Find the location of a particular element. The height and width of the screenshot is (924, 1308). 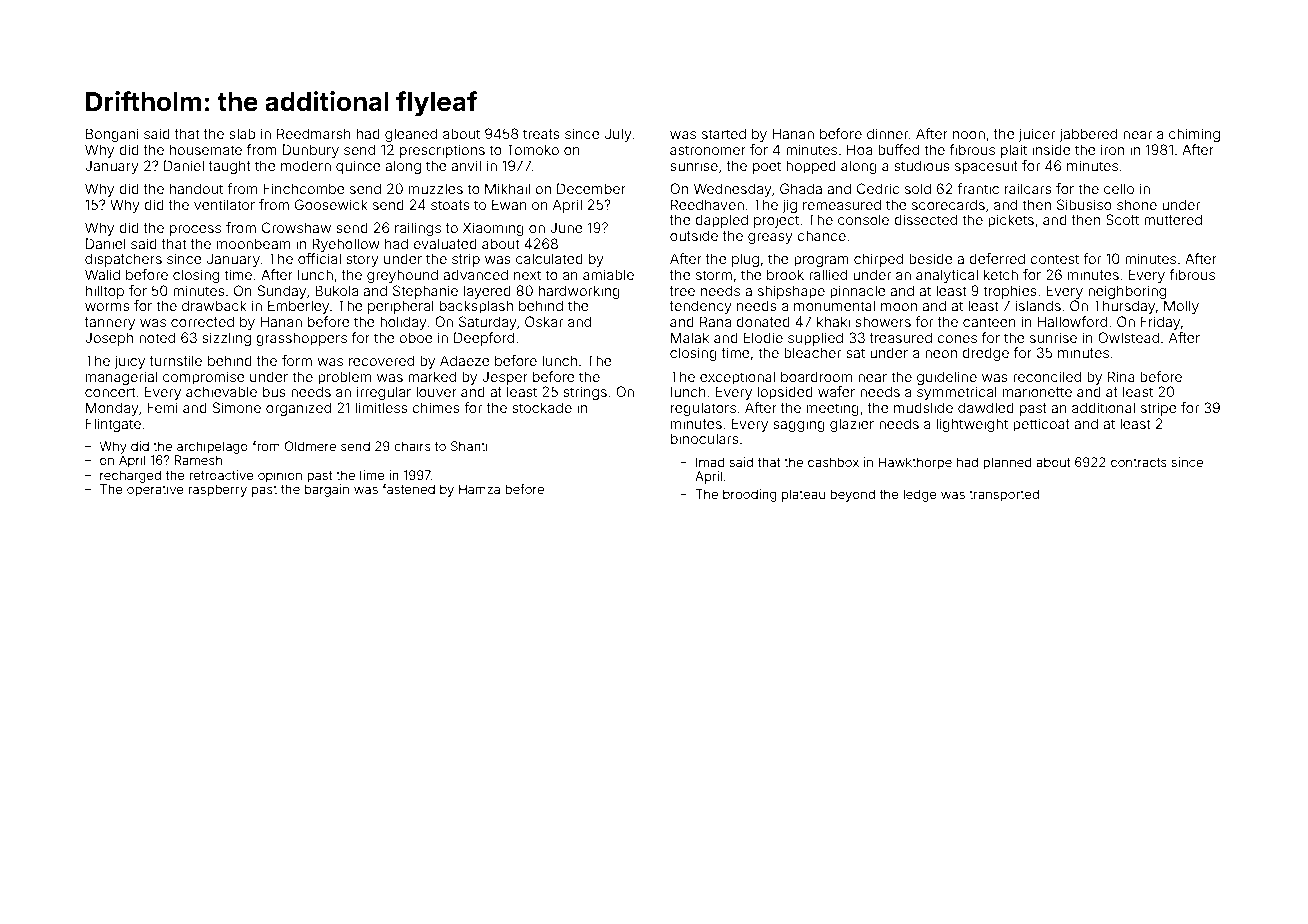

started is located at coordinates (724, 133).
